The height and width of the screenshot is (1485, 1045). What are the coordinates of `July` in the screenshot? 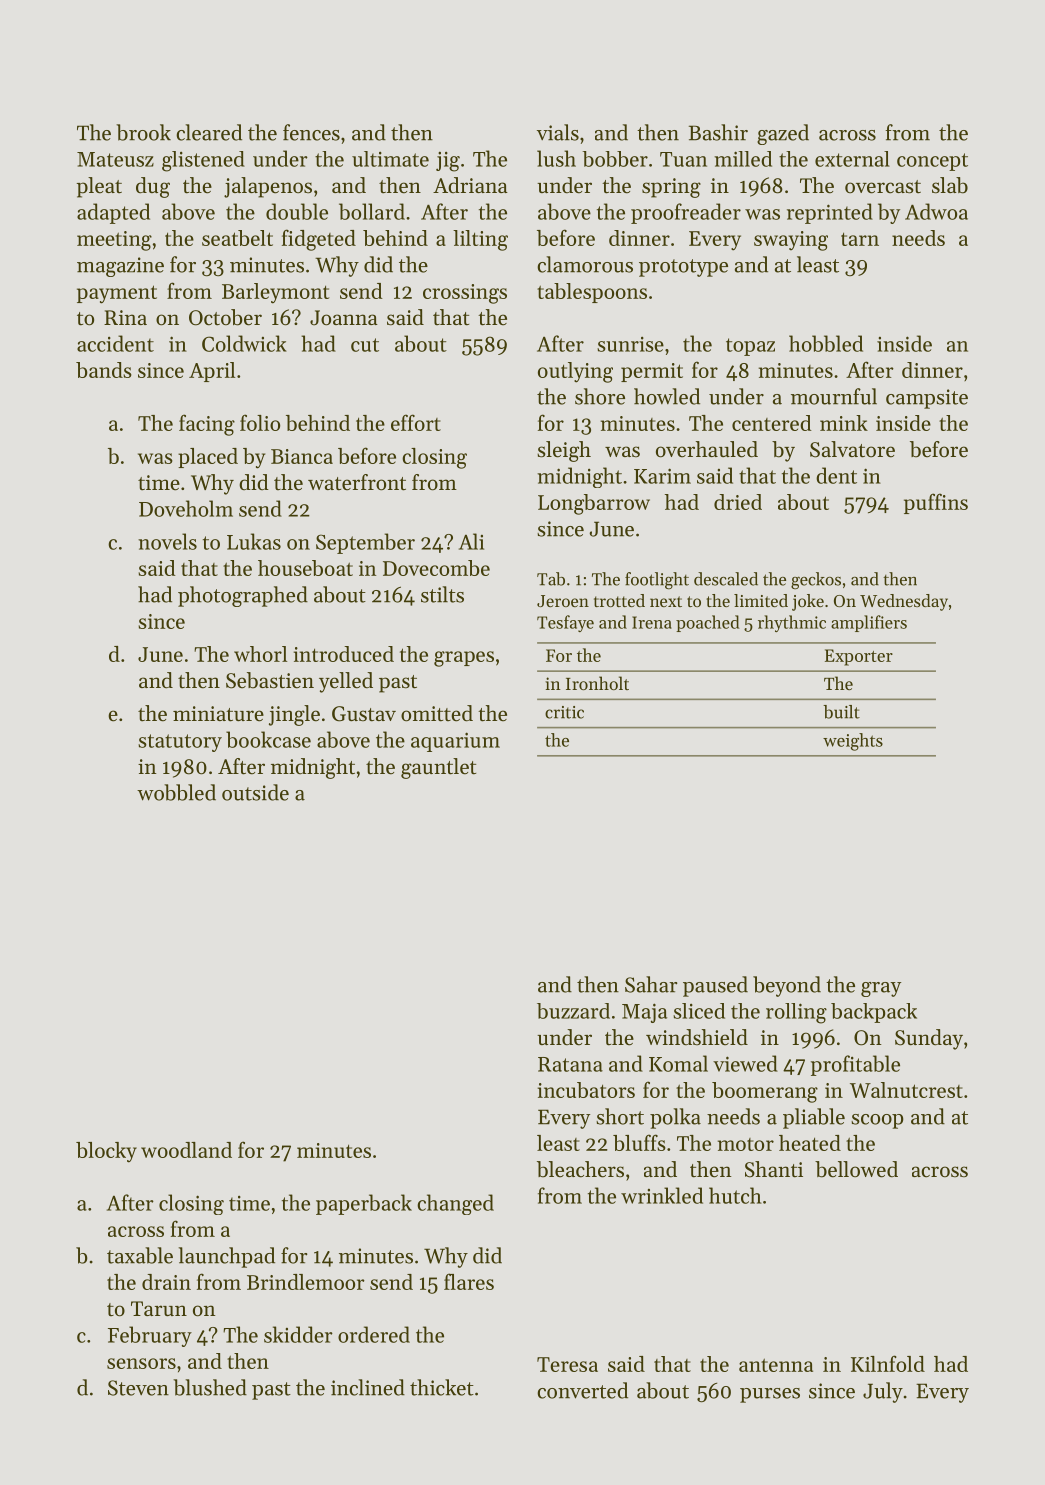 It's located at (883, 1392).
